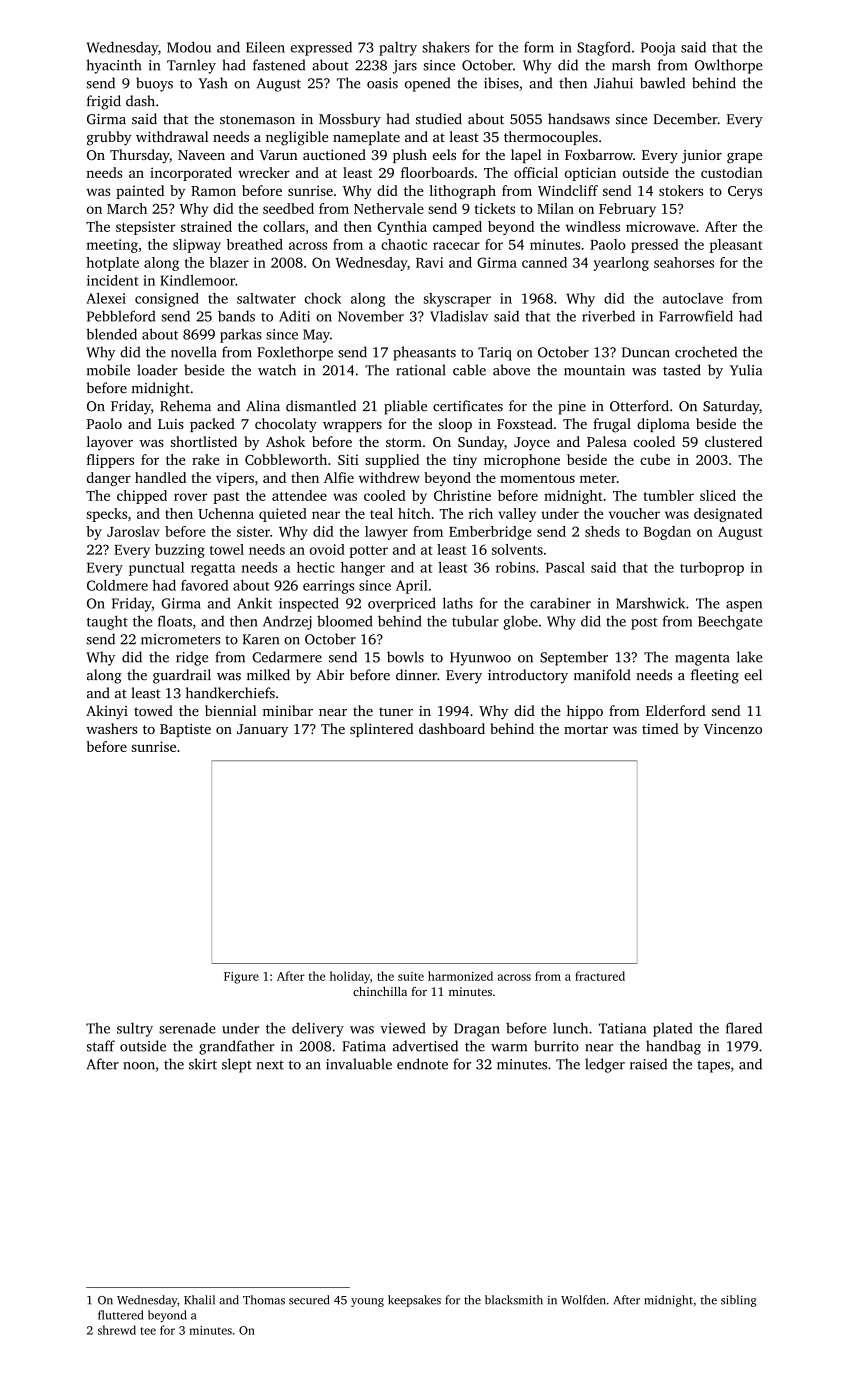 The width and height of the screenshot is (849, 1400). What do you see at coordinates (583, 1300) in the screenshot?
I see `Wolfden` at bounding box center [583, 1300].
